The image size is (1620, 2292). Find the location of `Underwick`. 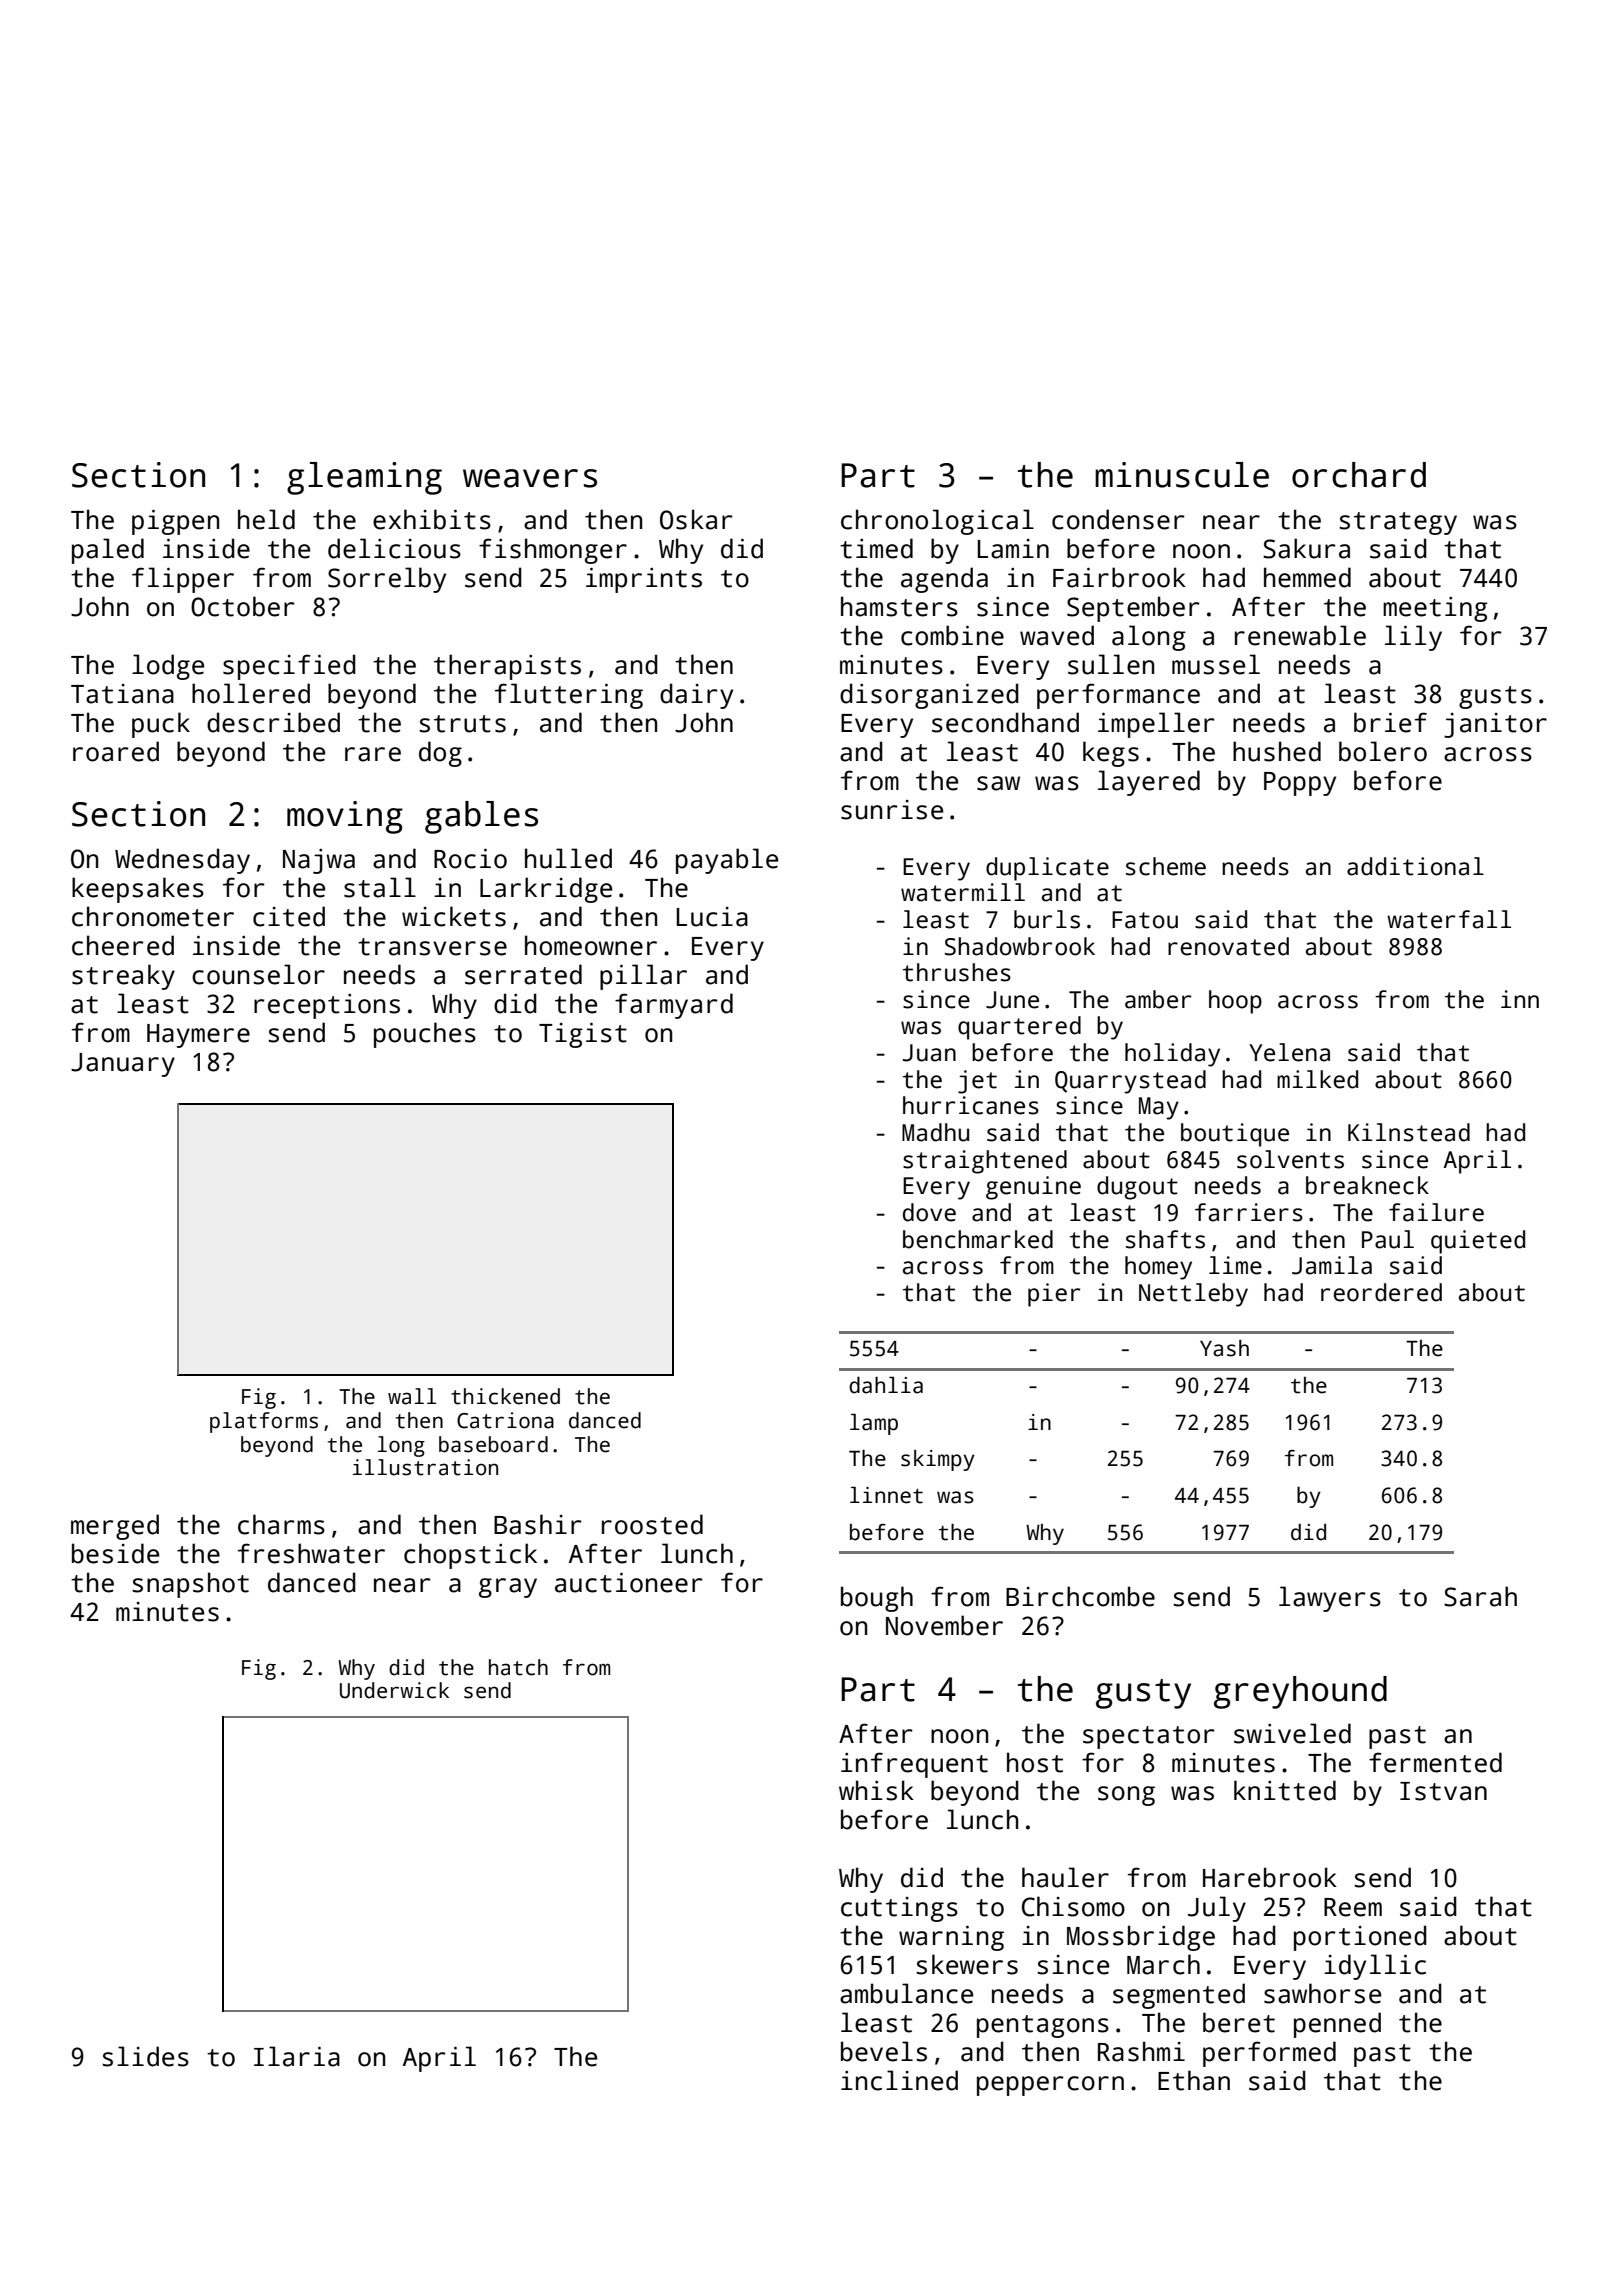

Underwick is located at coordinates (394, 1690).
